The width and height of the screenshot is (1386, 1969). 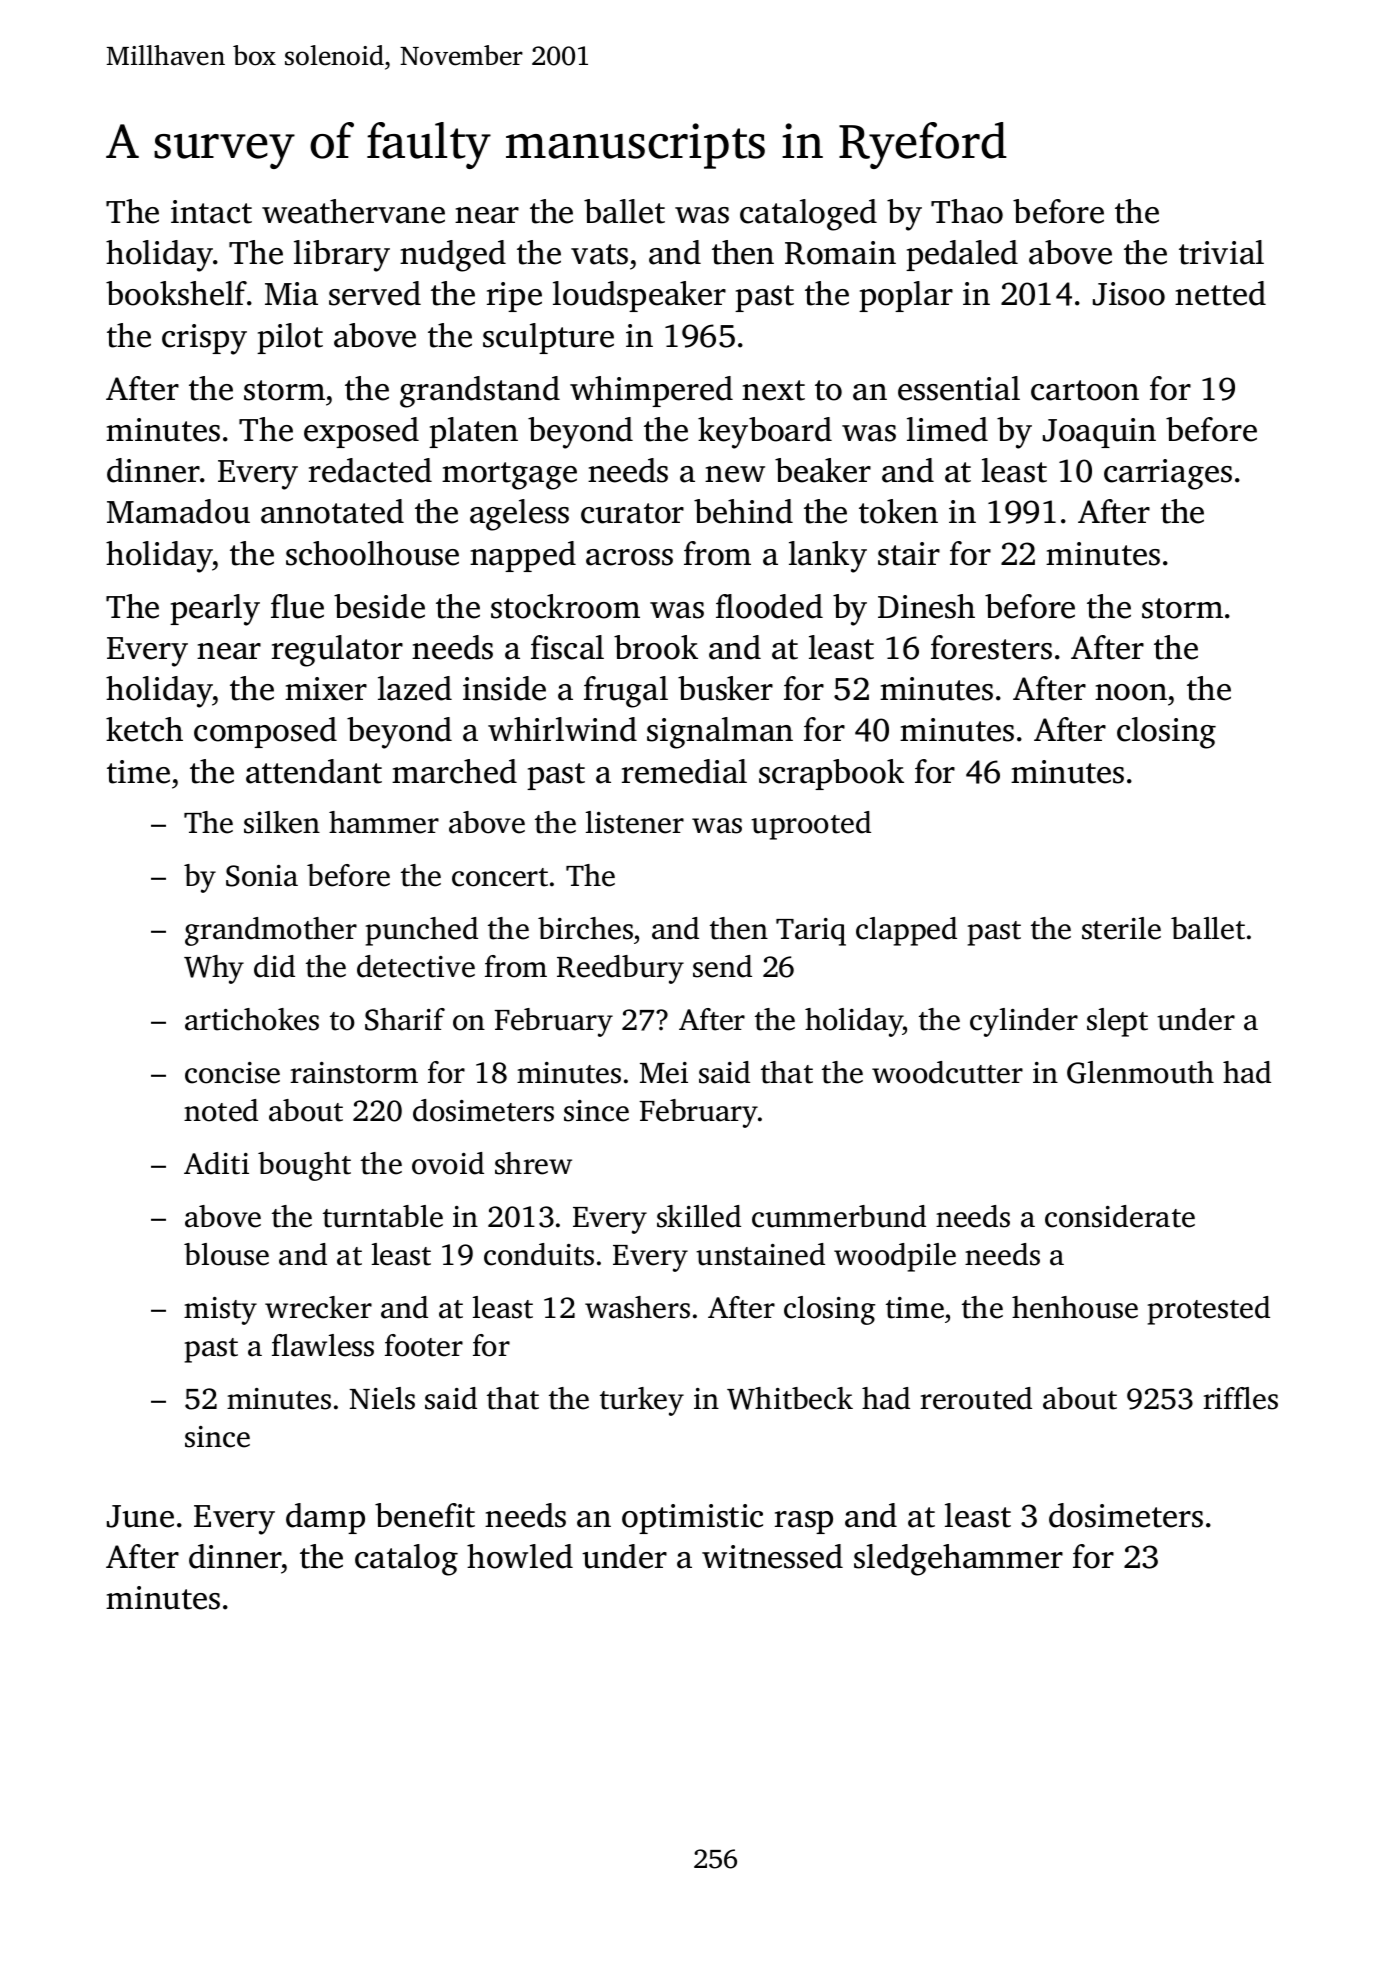 What do you see at coordinates (520, 1556) in the screenshot?
I see `howled` at bounding box center [520, 1556].
